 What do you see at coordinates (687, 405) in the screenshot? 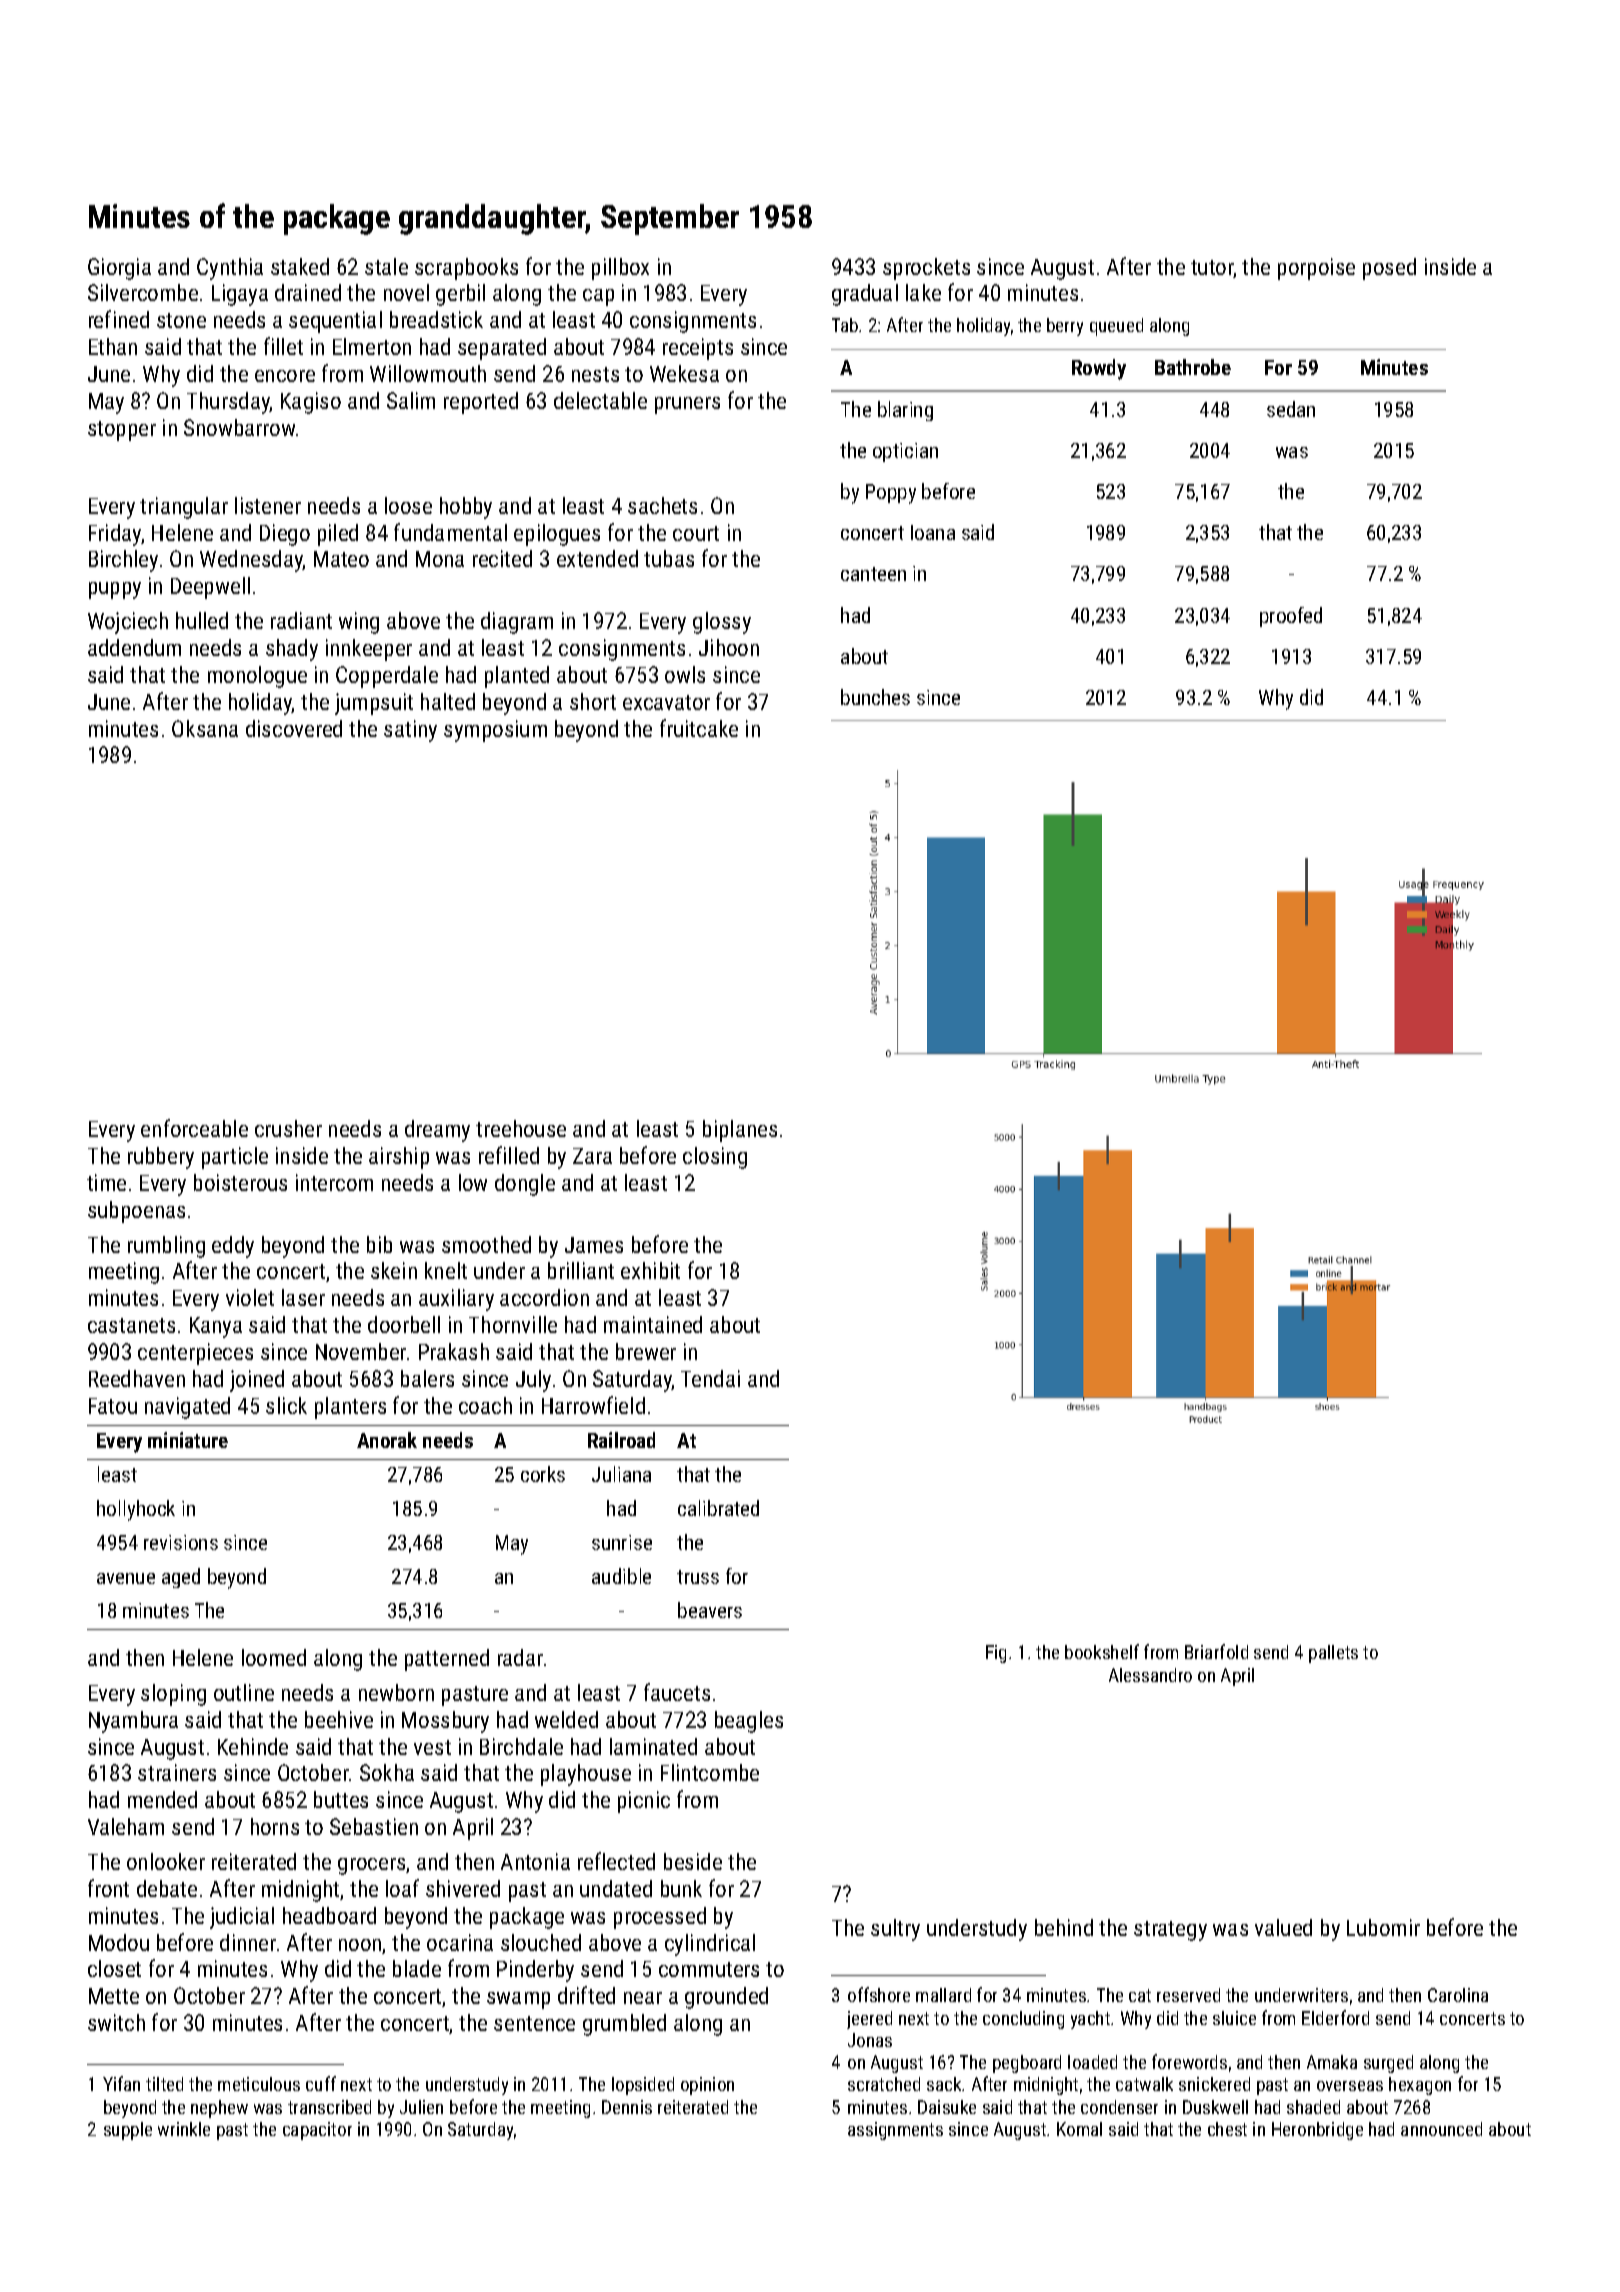
I see `pruners` at bounding box center [687, 405].
